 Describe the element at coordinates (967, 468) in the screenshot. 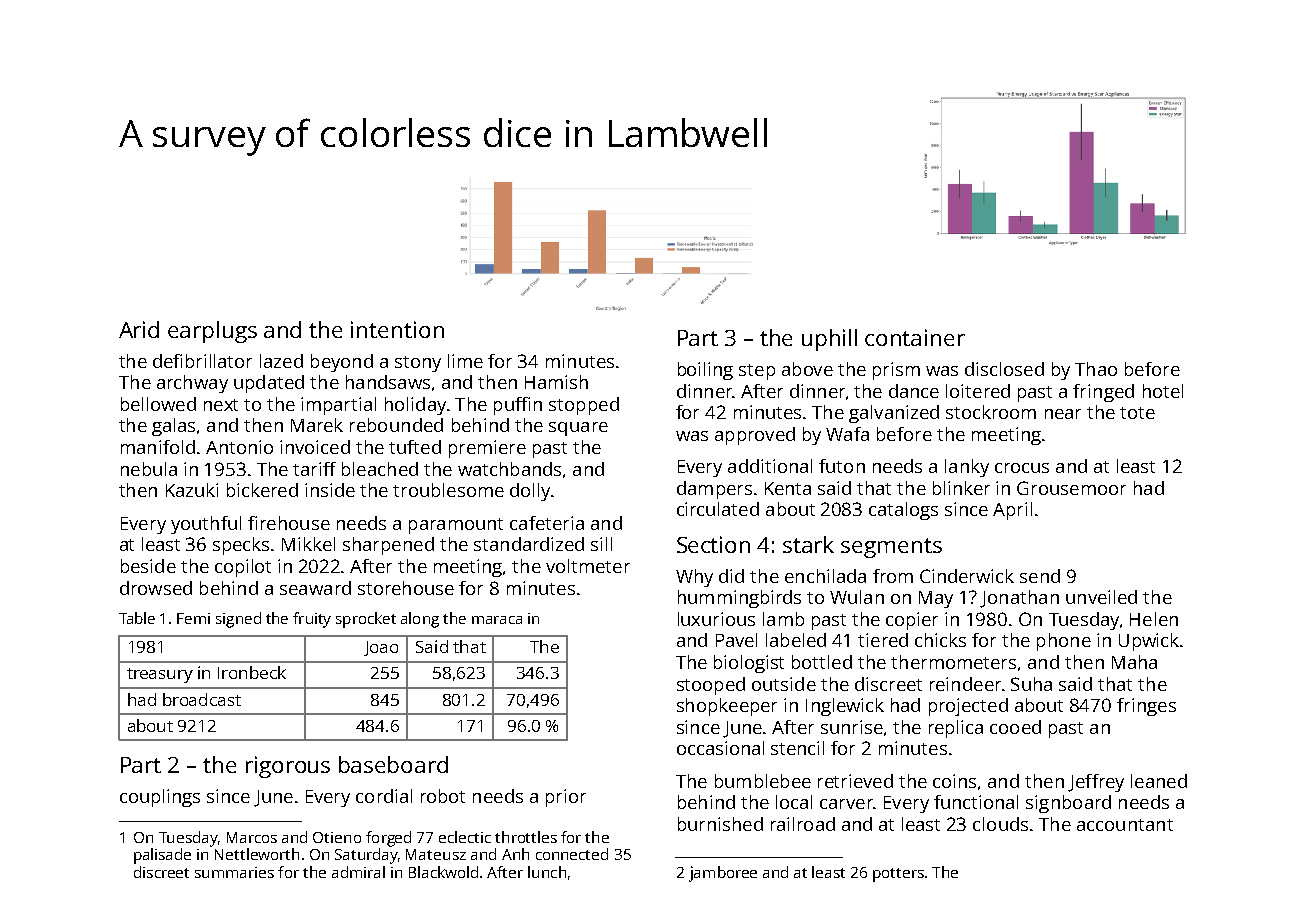

I see `lanky` at that location.
